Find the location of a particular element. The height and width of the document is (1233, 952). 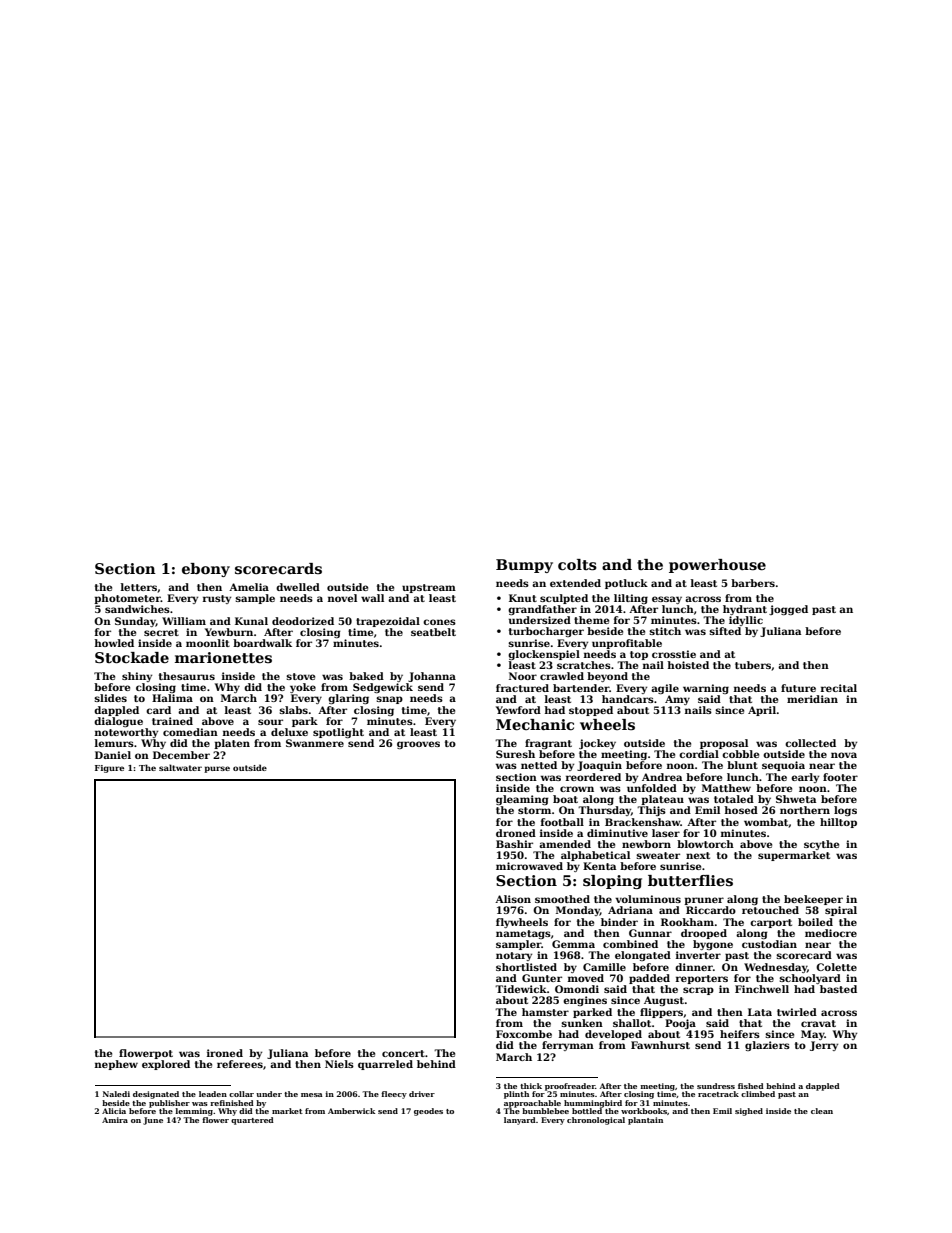

recital is located at coordinates (839, 688).
